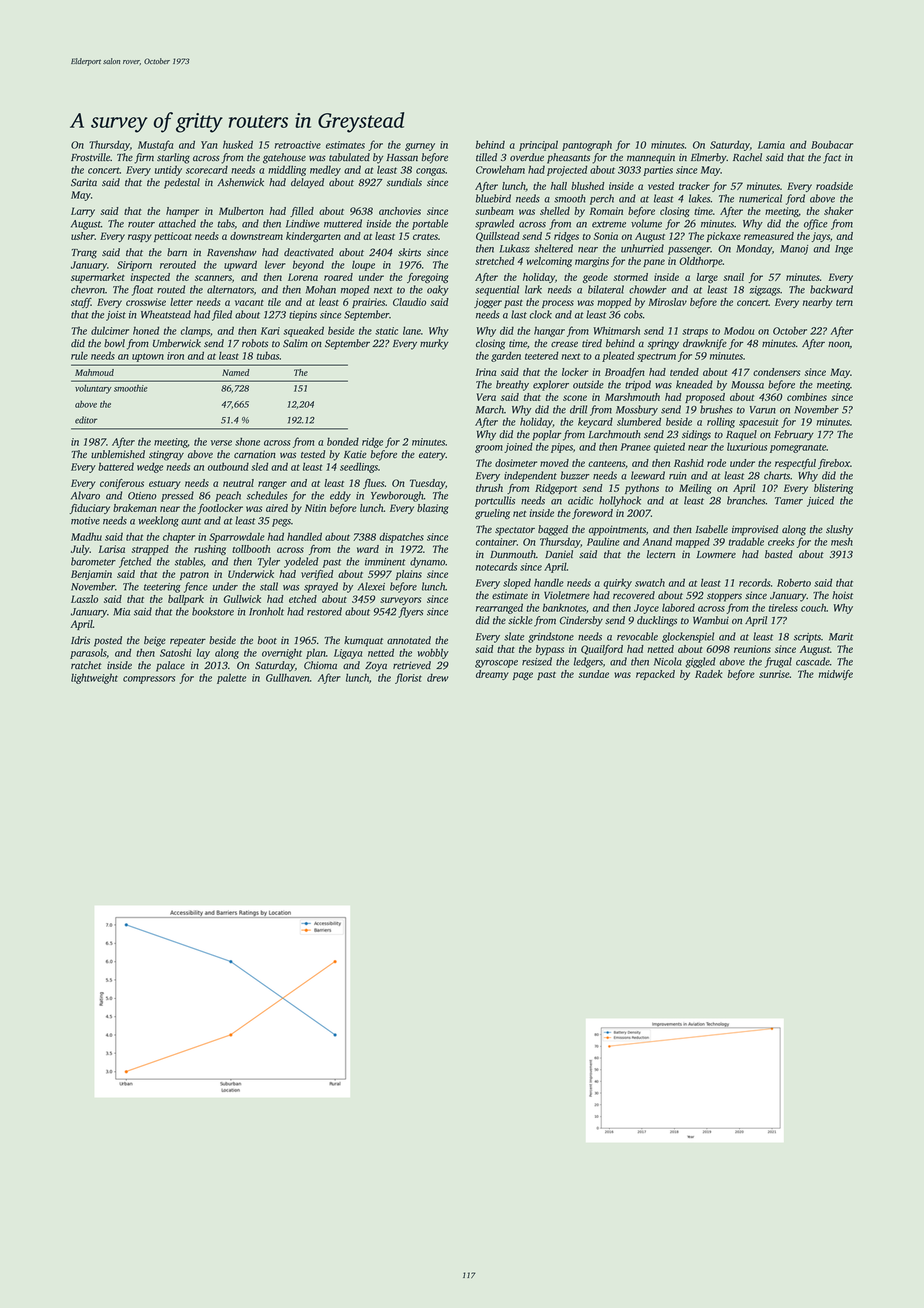 This screenshot has width=924, height=1308. What do you see at coordinates (832, 145) in the screenshot?
I see `Boubacar` at bounding box center [832, 145].
